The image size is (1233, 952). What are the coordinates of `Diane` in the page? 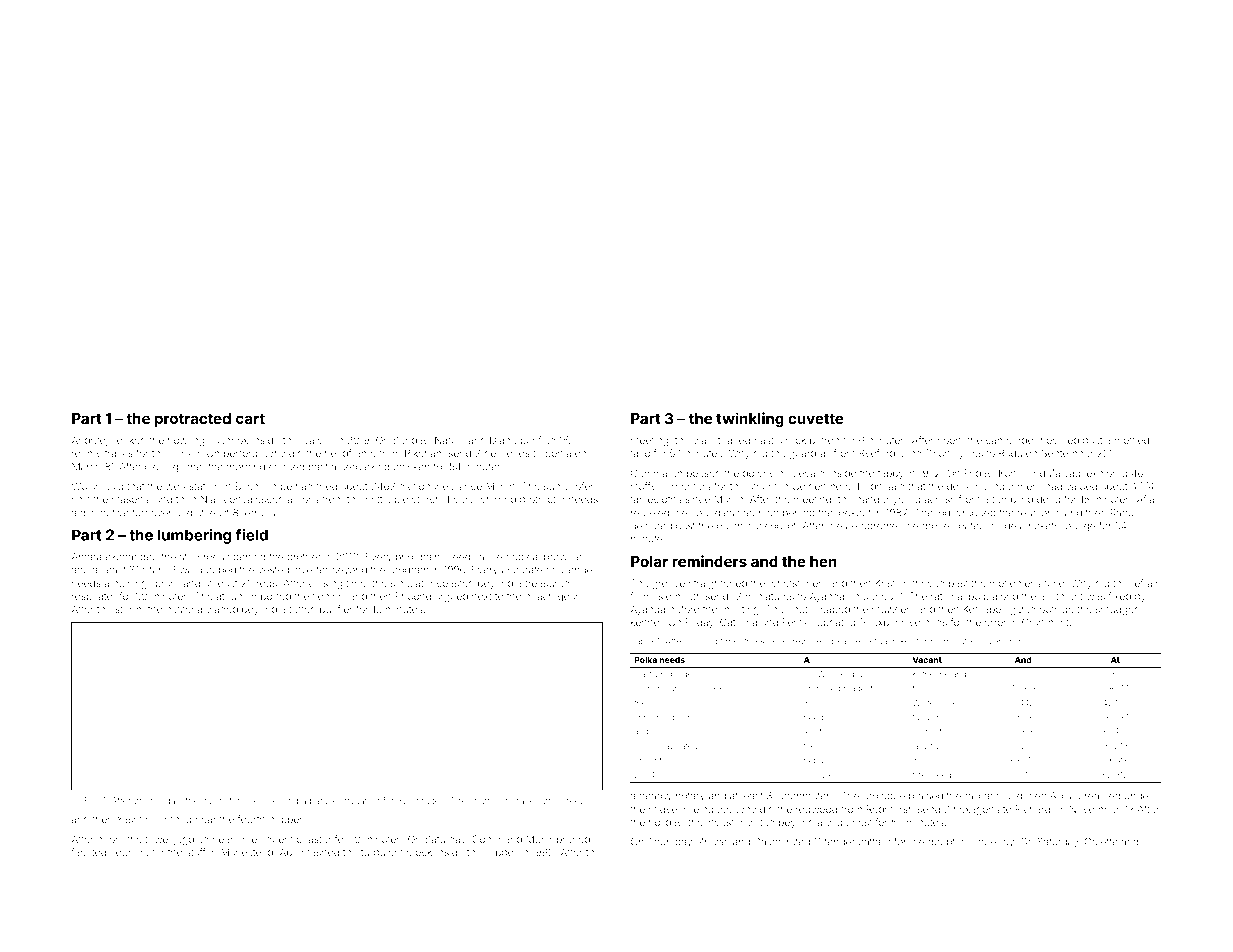 It's located at (503, 440).
